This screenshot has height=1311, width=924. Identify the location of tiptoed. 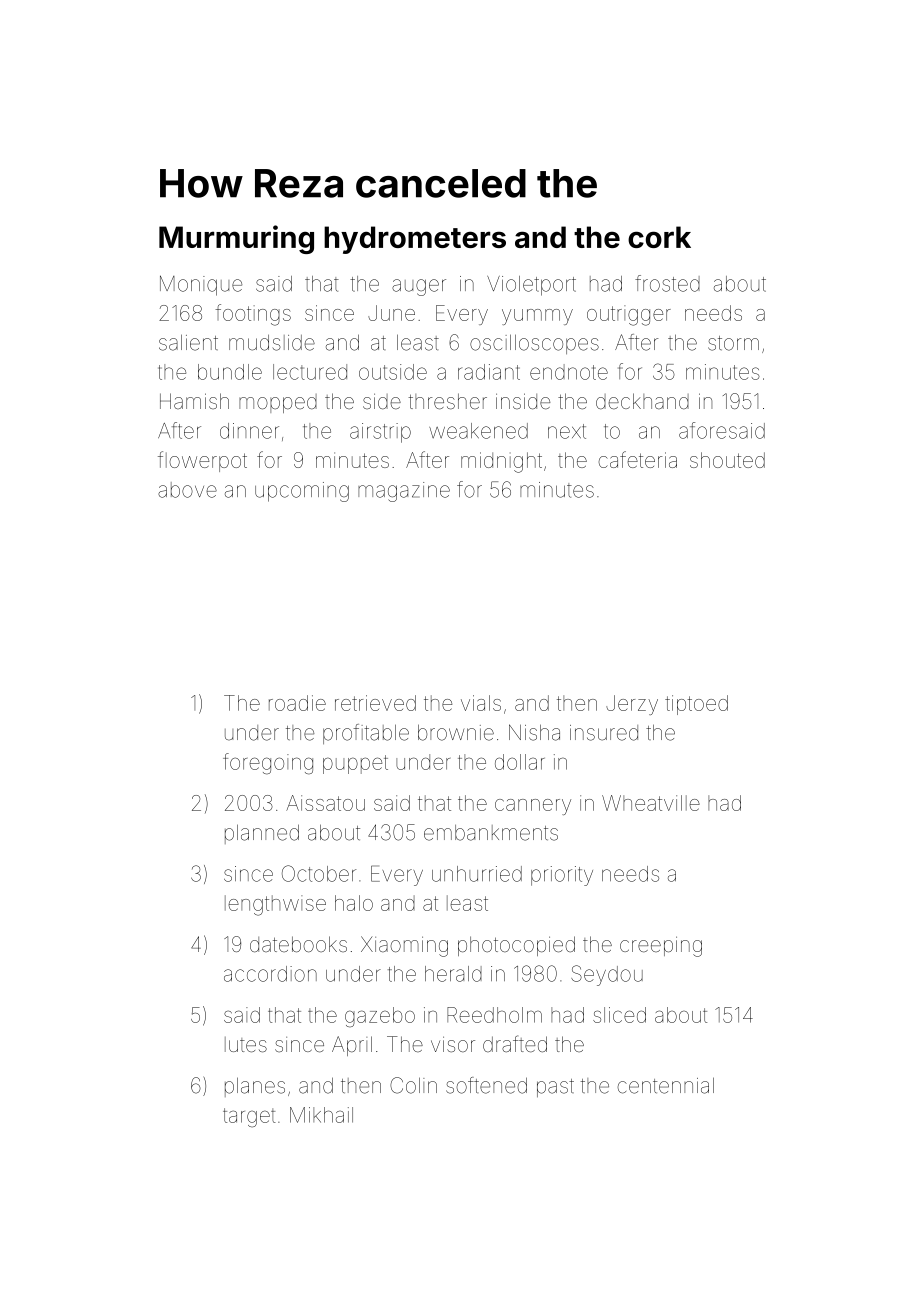
(696, 705).
